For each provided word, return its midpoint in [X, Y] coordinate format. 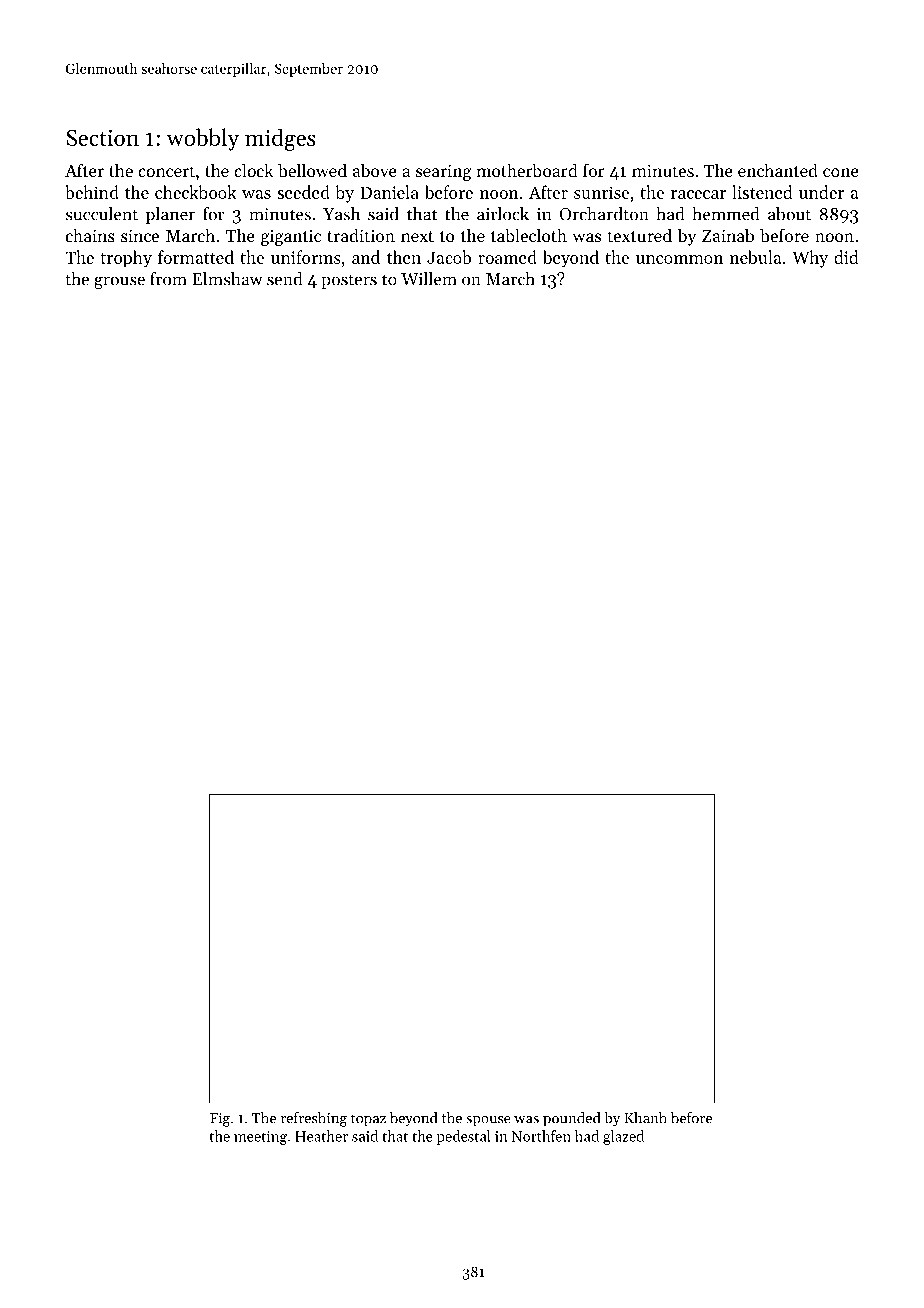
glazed [623, 1137]
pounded [572, 1119]
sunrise [601, 192]
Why [810, 259]
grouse [119, 283]
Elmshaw [227, 279]
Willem [429, 279]
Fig [220, 1120]
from [168, 279]
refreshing [314, 1119]
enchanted [778, 170]
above [375, 170]
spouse [488, 1121]
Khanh [645, 1118]
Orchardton [604, 214]
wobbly [202, 139]
